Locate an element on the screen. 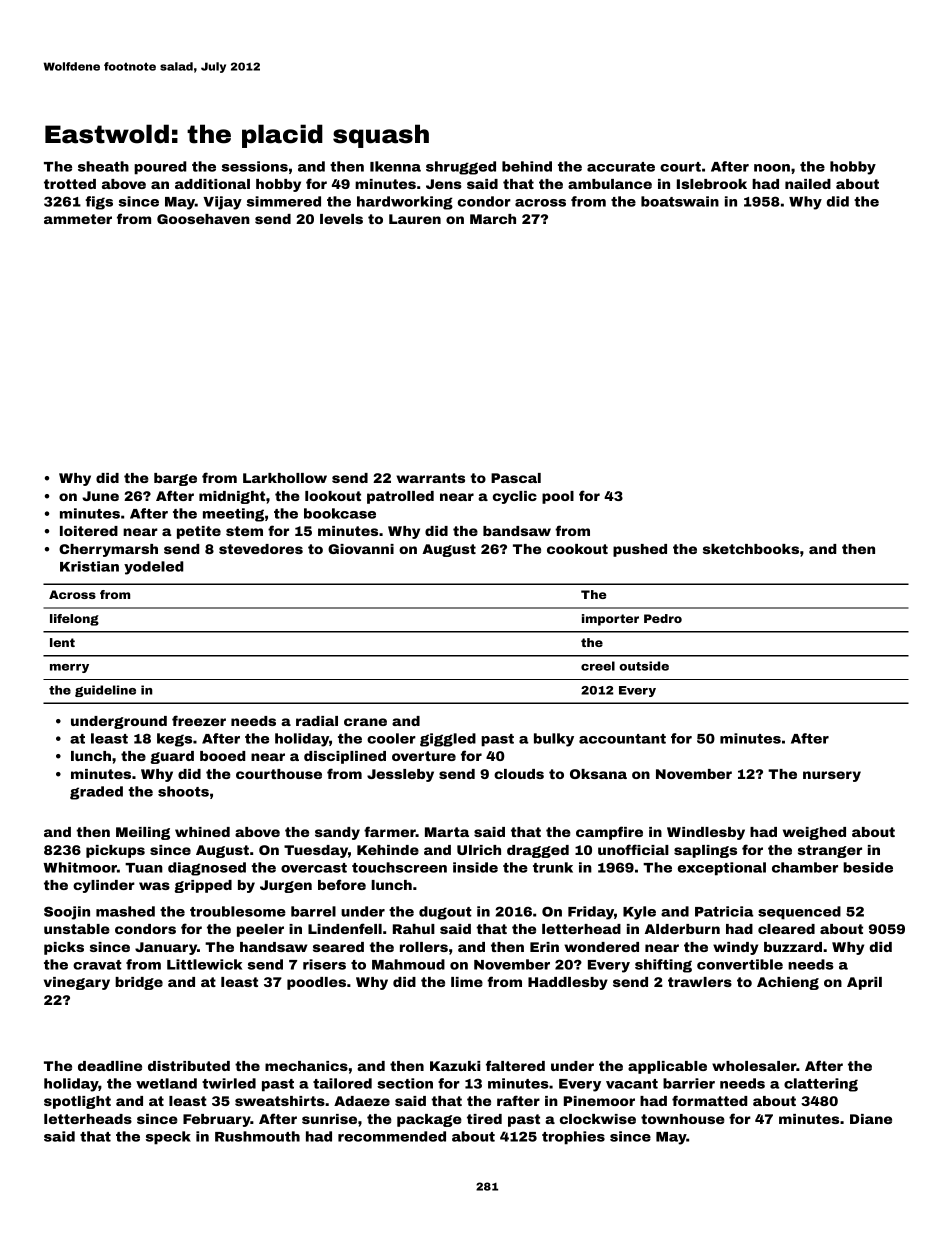 The height and width of the screenshot is (1233, 952). sketchbooks is located at coordinates (751, 549).
